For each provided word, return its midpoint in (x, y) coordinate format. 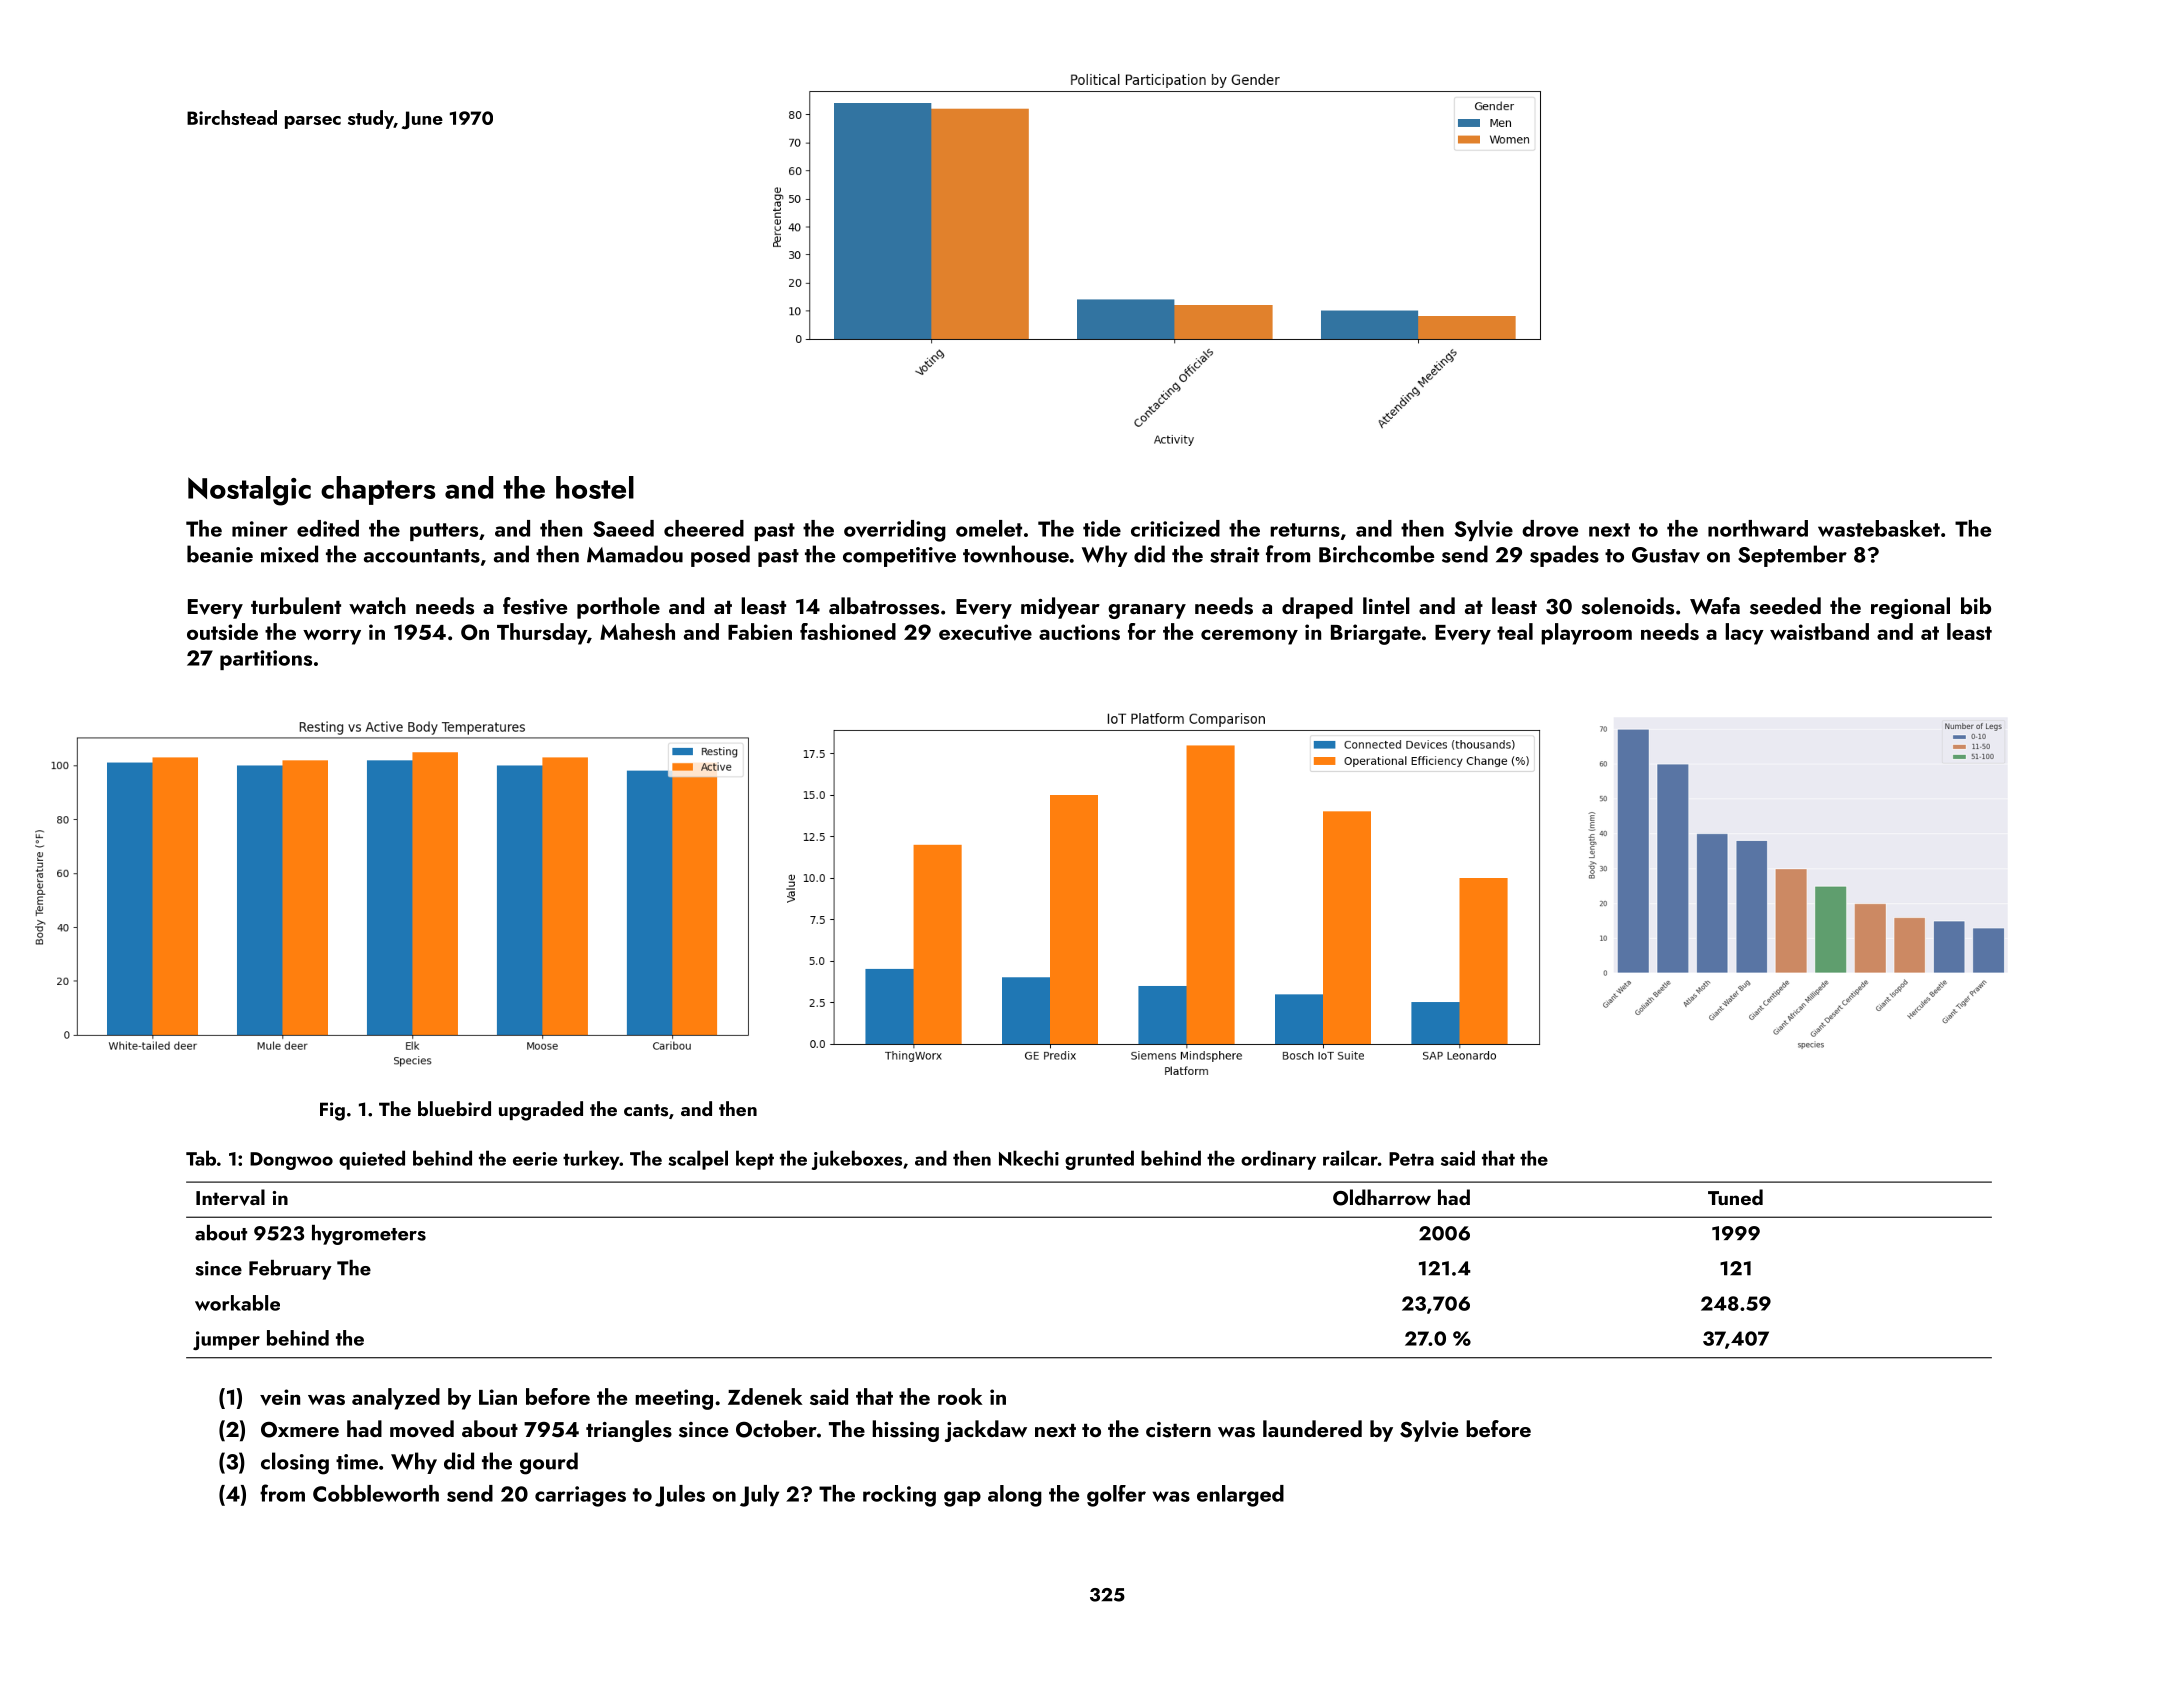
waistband (1819, 631)
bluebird (454, 1108)
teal (1515, 631)
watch (377, 605)
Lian (498, 1397)
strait (1234, 555)
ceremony (1249, 637)
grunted (1099, 1160)
